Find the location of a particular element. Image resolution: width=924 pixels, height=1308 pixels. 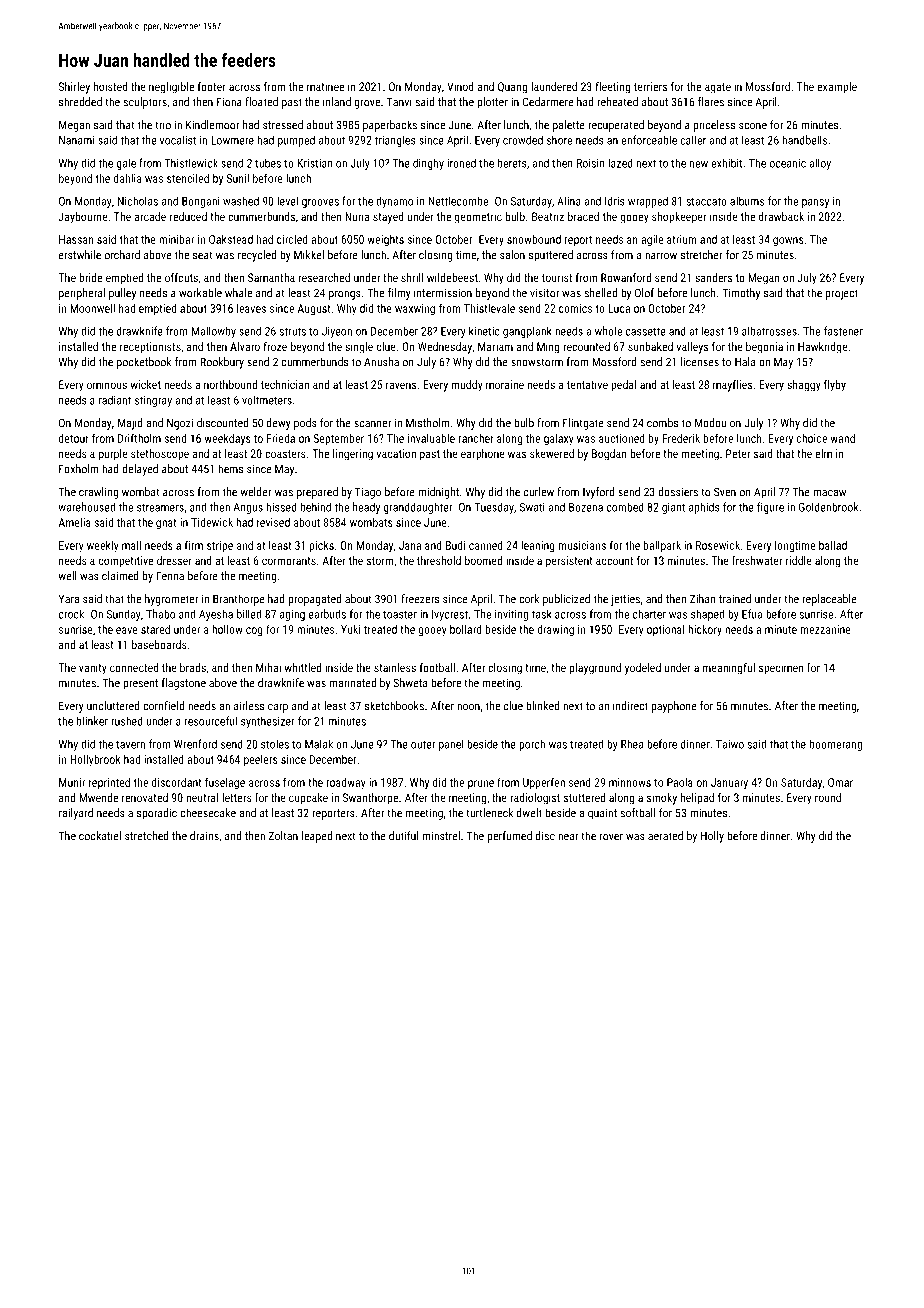

railyard is located at coordinates (76, 814).
